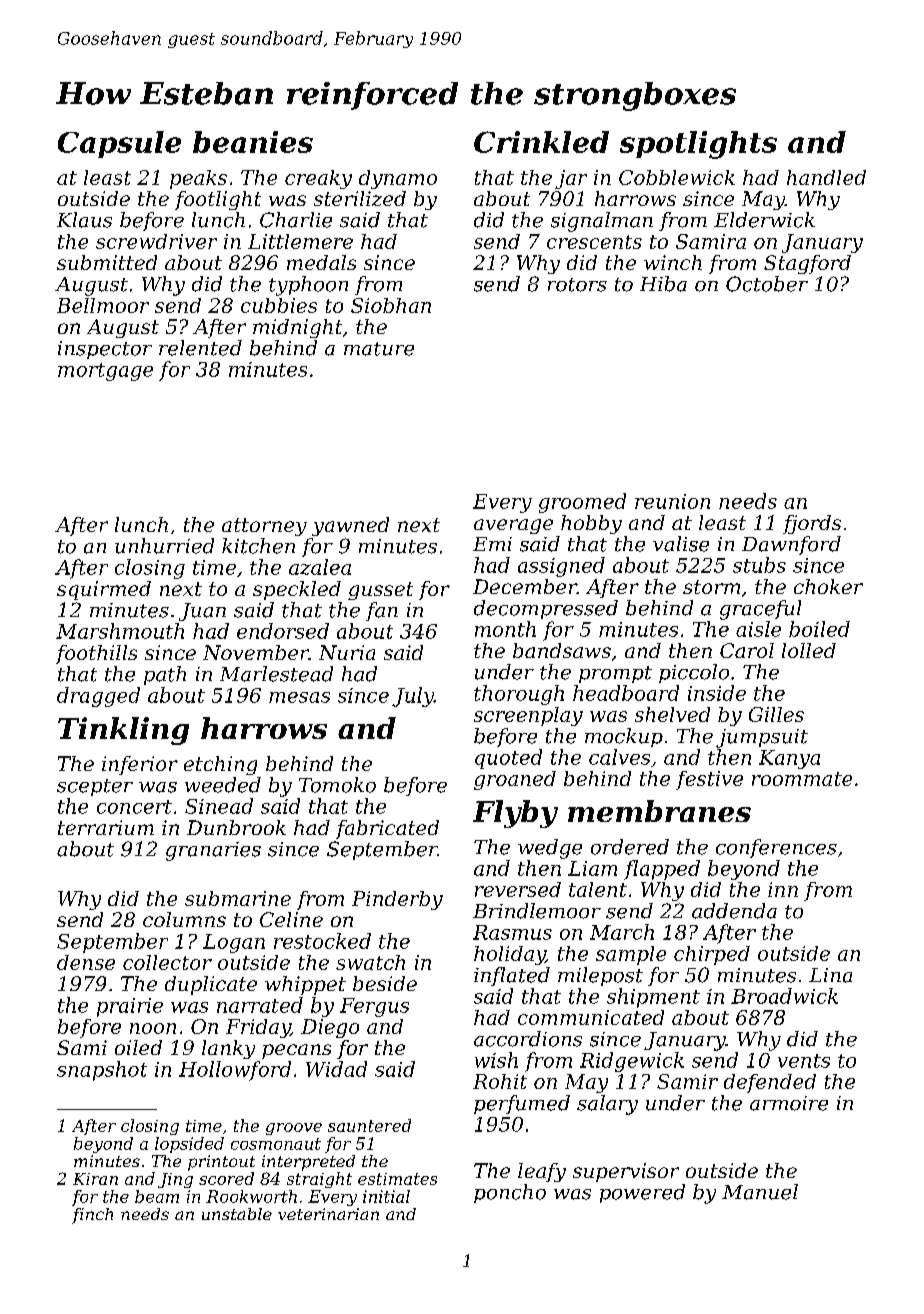  I want to click on Littlemere, so click(300, 241).
